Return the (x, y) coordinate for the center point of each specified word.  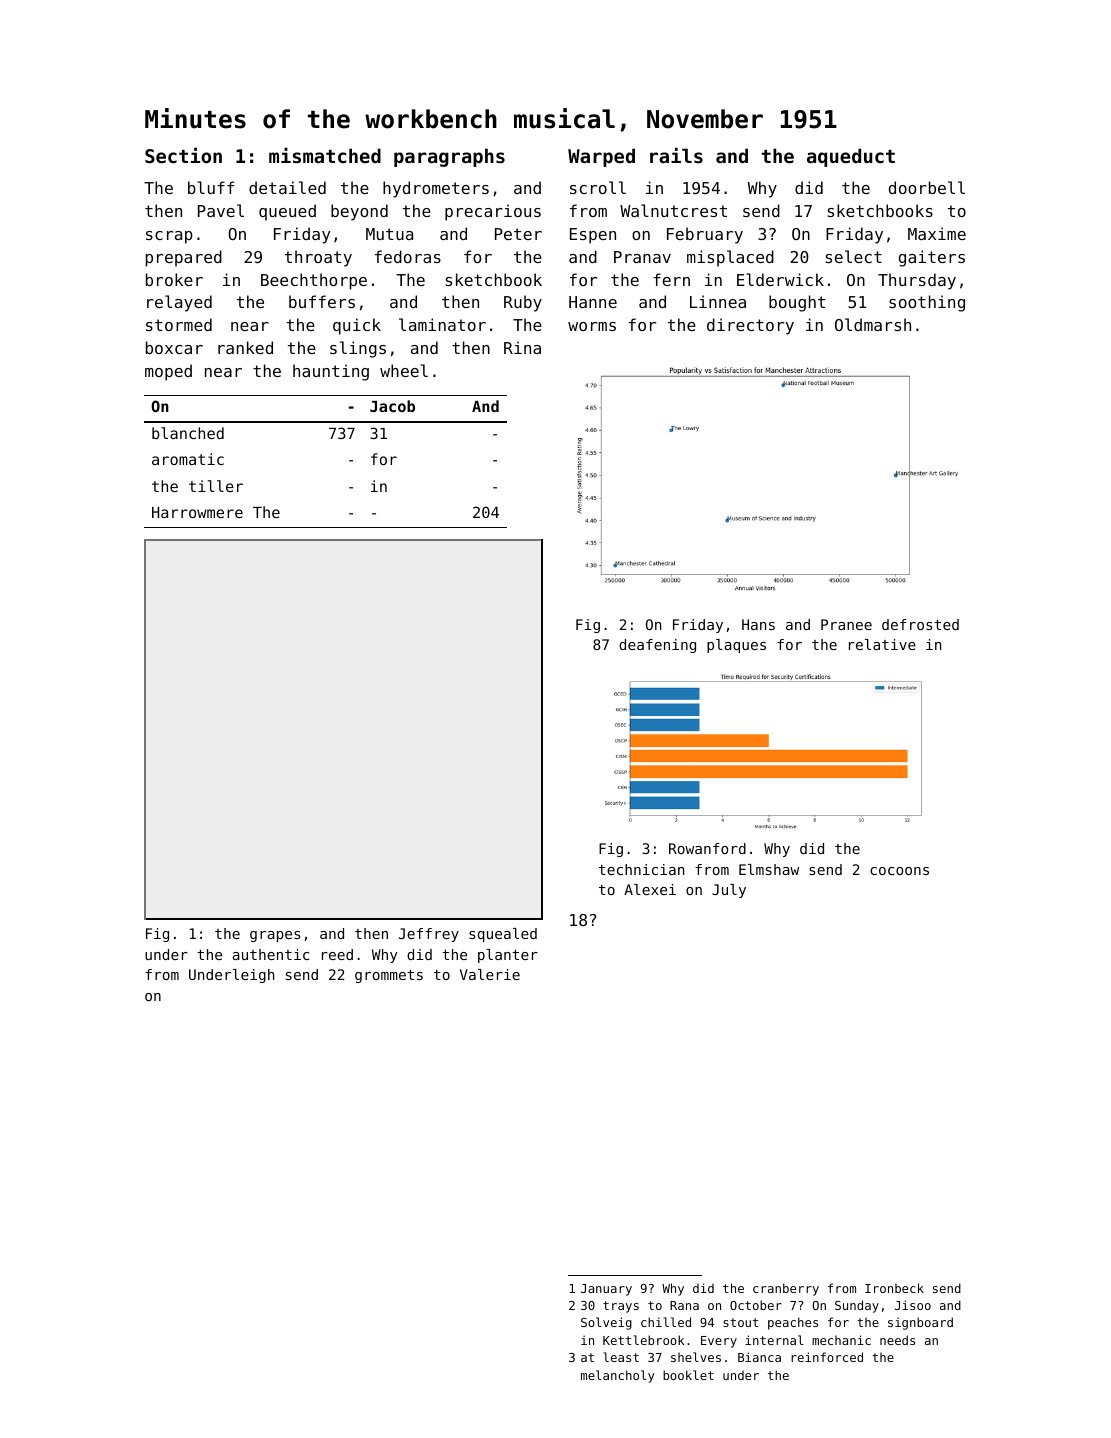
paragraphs (449, 157)
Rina (522, 347)
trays (621, 1307)
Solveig (606, 1323)
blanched (188, 433)
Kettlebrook (643, 1340)
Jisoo (913, 1305)
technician (641, 869)
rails (676, 155)
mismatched (325, 155)
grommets (389, 976)
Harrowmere (197, 512)
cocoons (899, 871)
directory (750, 326)
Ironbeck (894, 1288)
